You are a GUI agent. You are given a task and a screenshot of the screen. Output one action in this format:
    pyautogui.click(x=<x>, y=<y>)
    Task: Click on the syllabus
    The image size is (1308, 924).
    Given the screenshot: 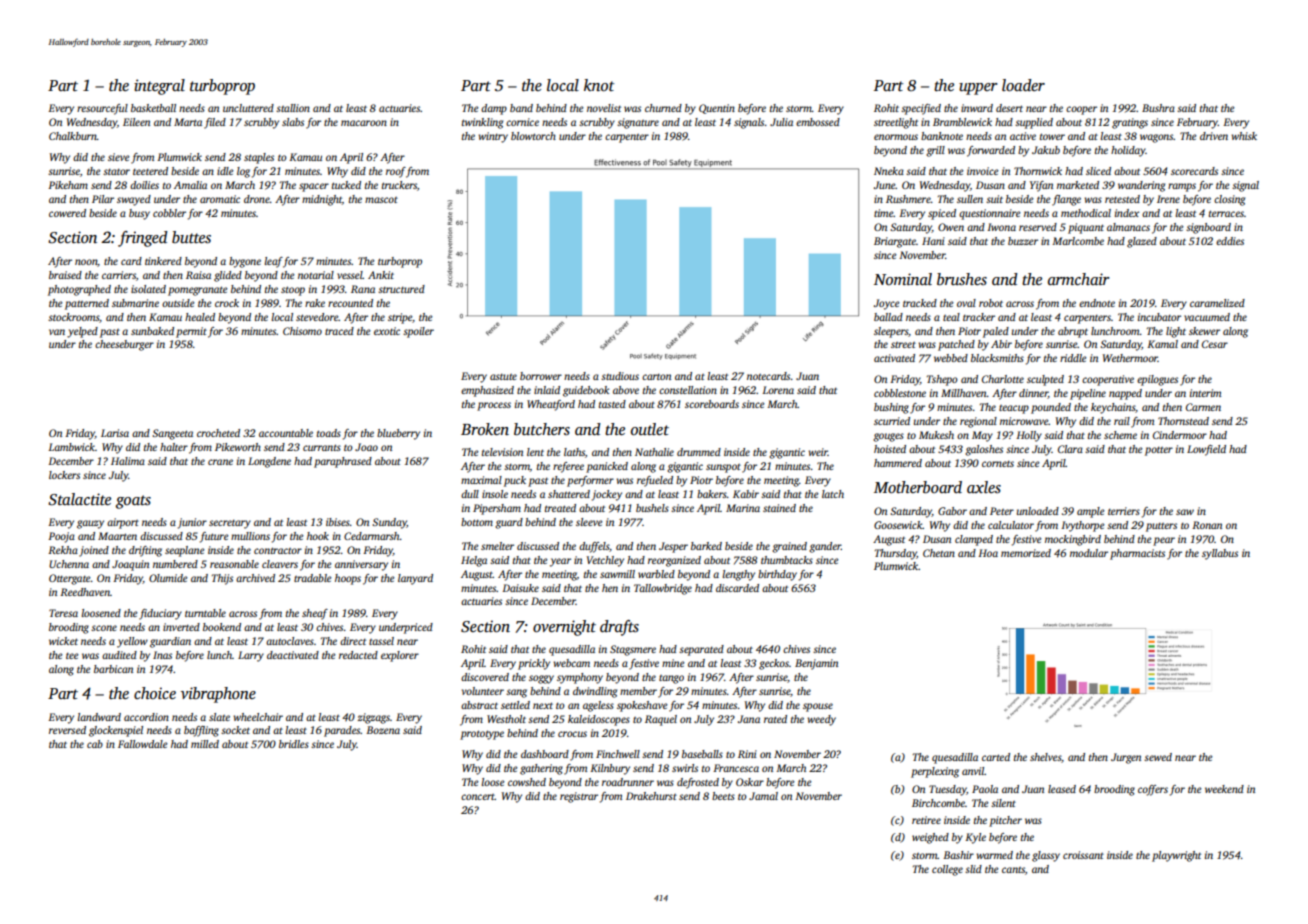 What is the action you would take?
    pyautogui.click(x=1220, y=554)
